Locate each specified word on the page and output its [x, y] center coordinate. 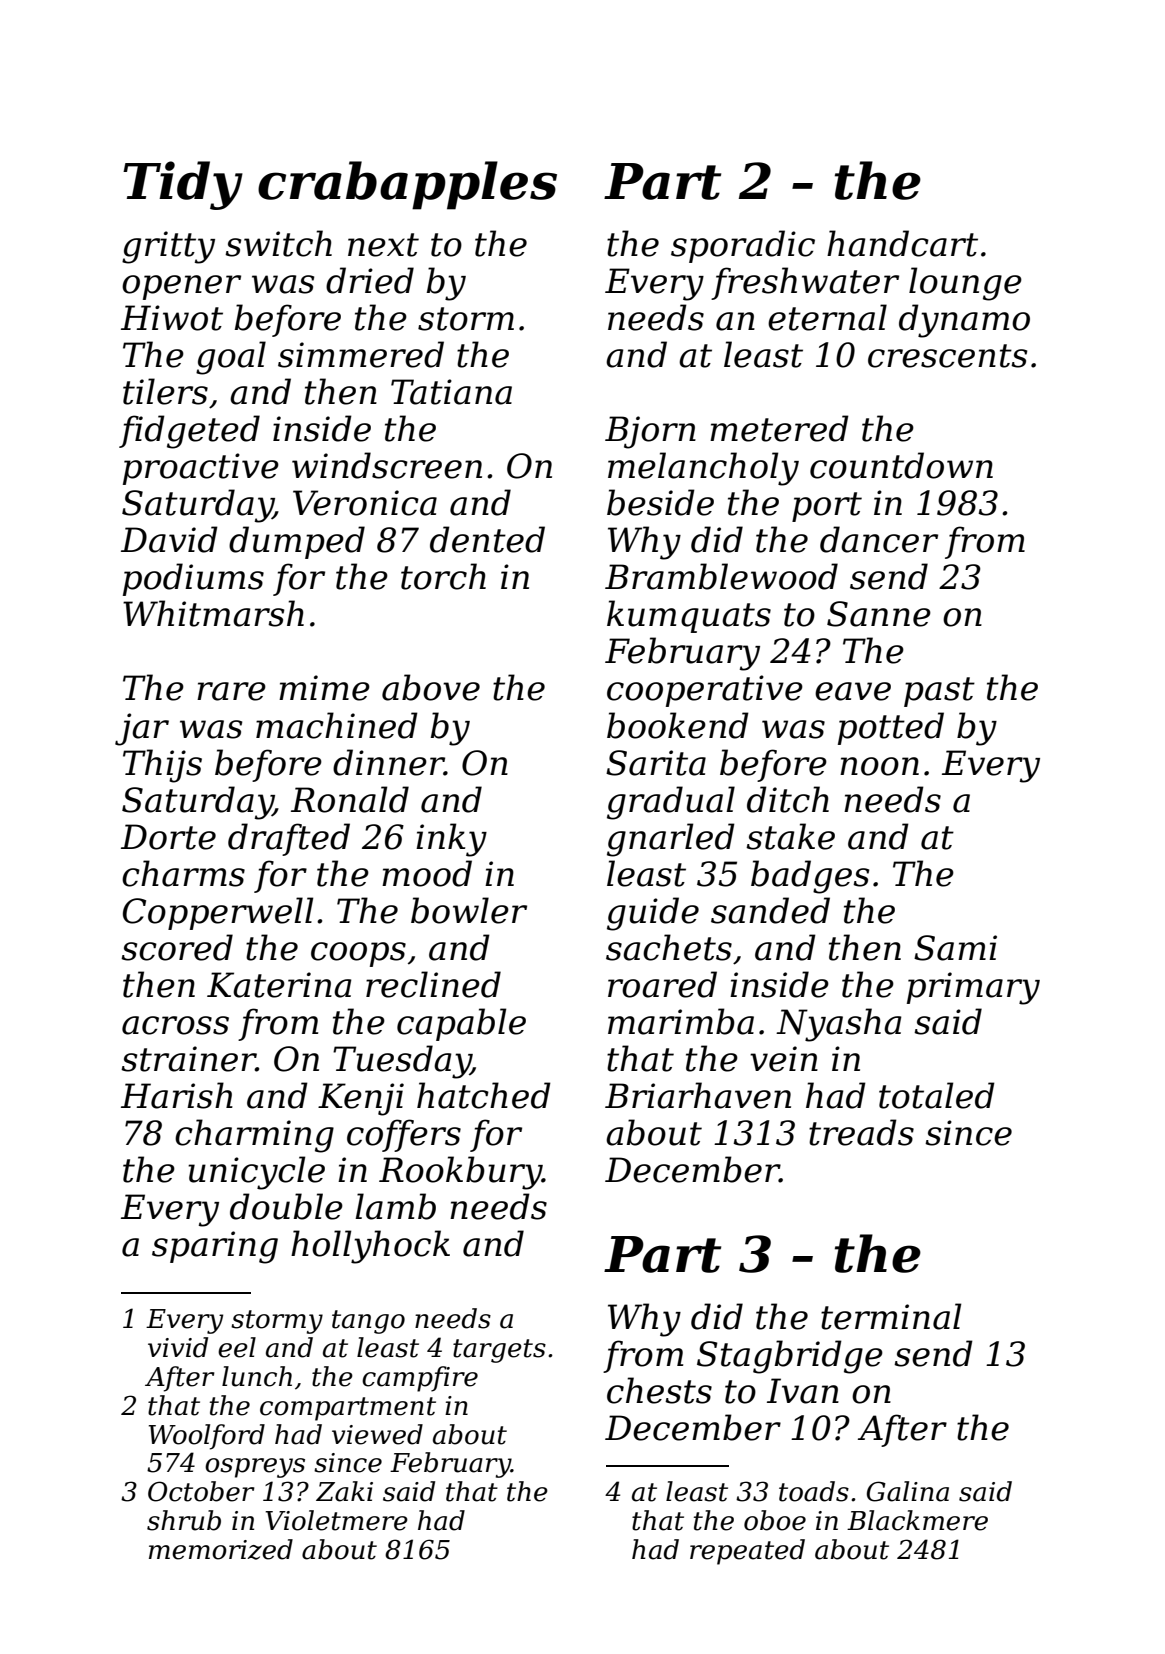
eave [853, 691]
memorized [221, 1549]
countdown [901, 465]
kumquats [689, 616]
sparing [215, 1247]
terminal [891, 1316]
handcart [902, 243]
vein [784, 1059]
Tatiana [451, 392]
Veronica [365, 503]
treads [861, 1132]
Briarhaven [698, 1095]
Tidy [183, 185]
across [175, 1025]
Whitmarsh [213, 613]
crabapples [407, 185]
